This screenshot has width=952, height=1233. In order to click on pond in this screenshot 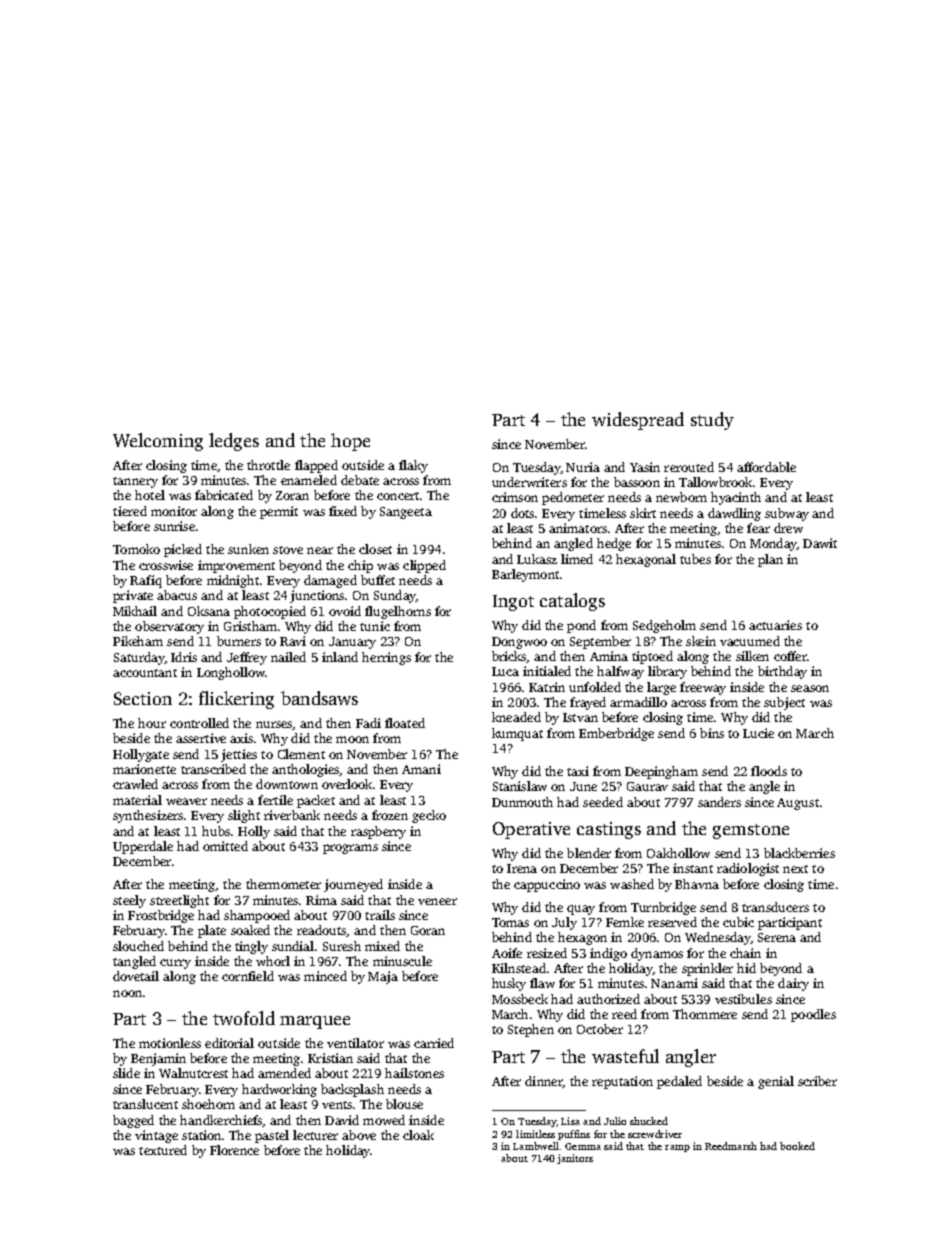, I will do `click(581, 626)`.
